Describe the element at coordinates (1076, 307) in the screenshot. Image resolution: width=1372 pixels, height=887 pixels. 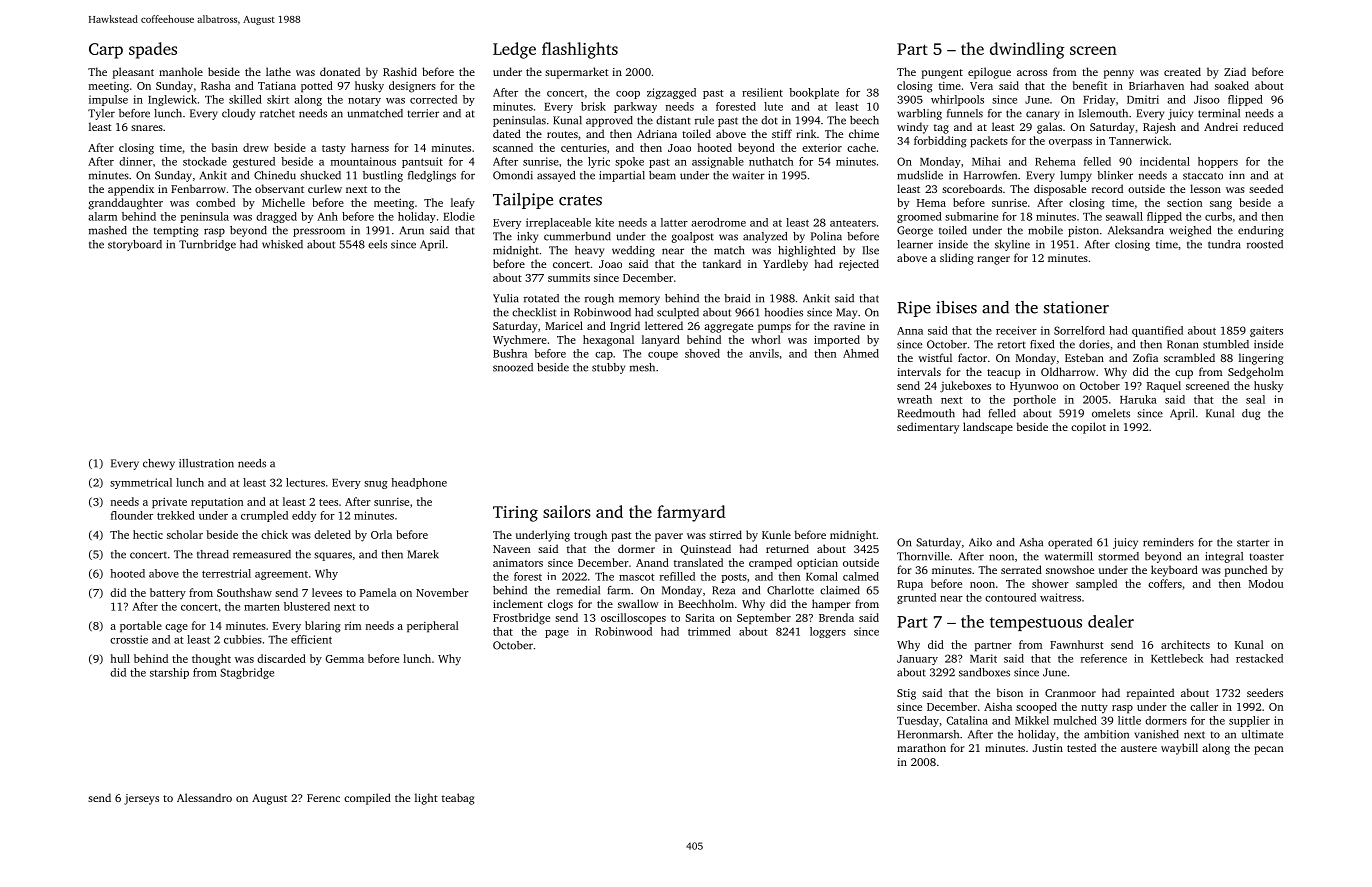
I see `stationer` at that location.
